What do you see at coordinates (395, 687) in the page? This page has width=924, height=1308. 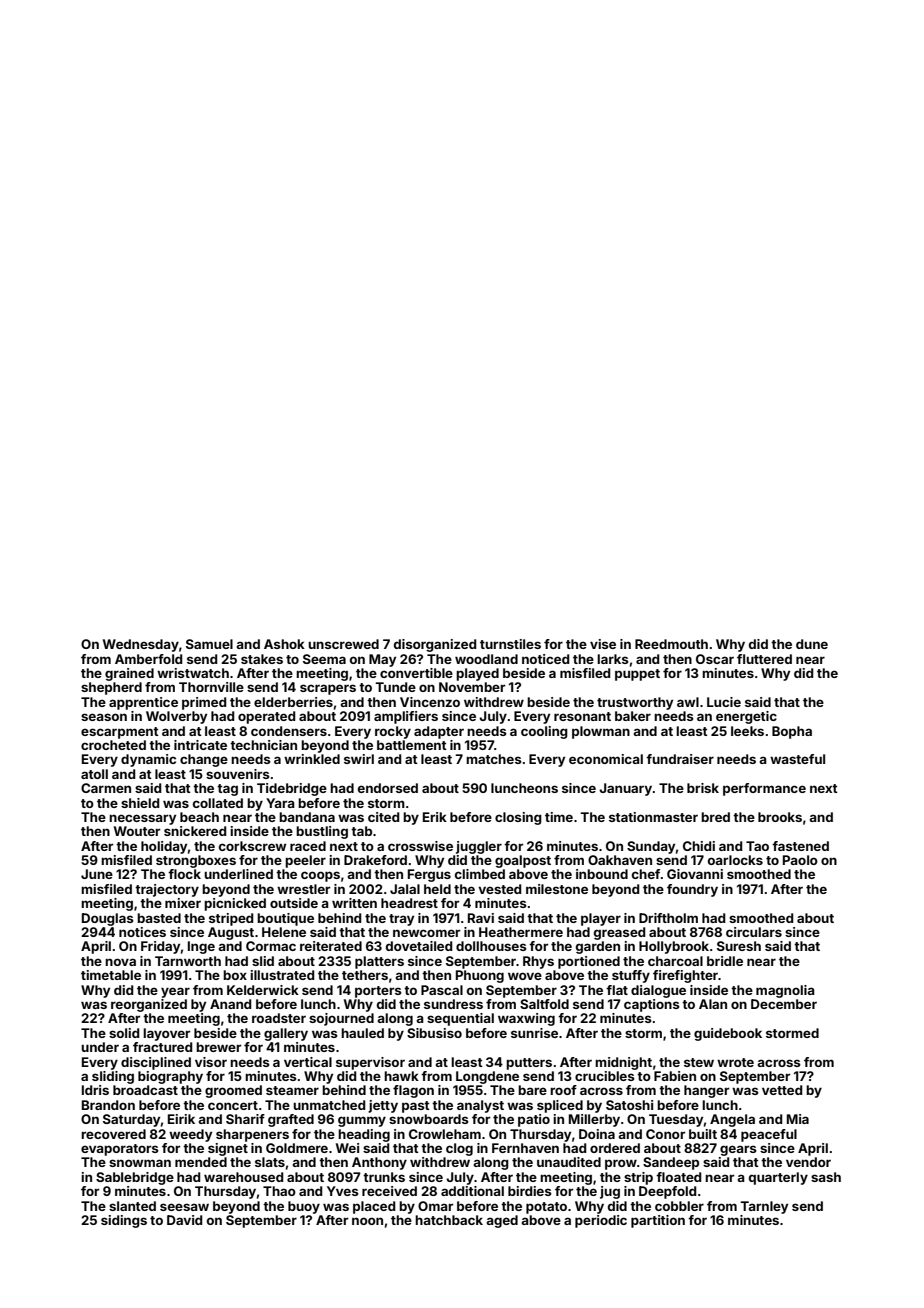 I see `Tunde` at bounding box center [395, 687].
